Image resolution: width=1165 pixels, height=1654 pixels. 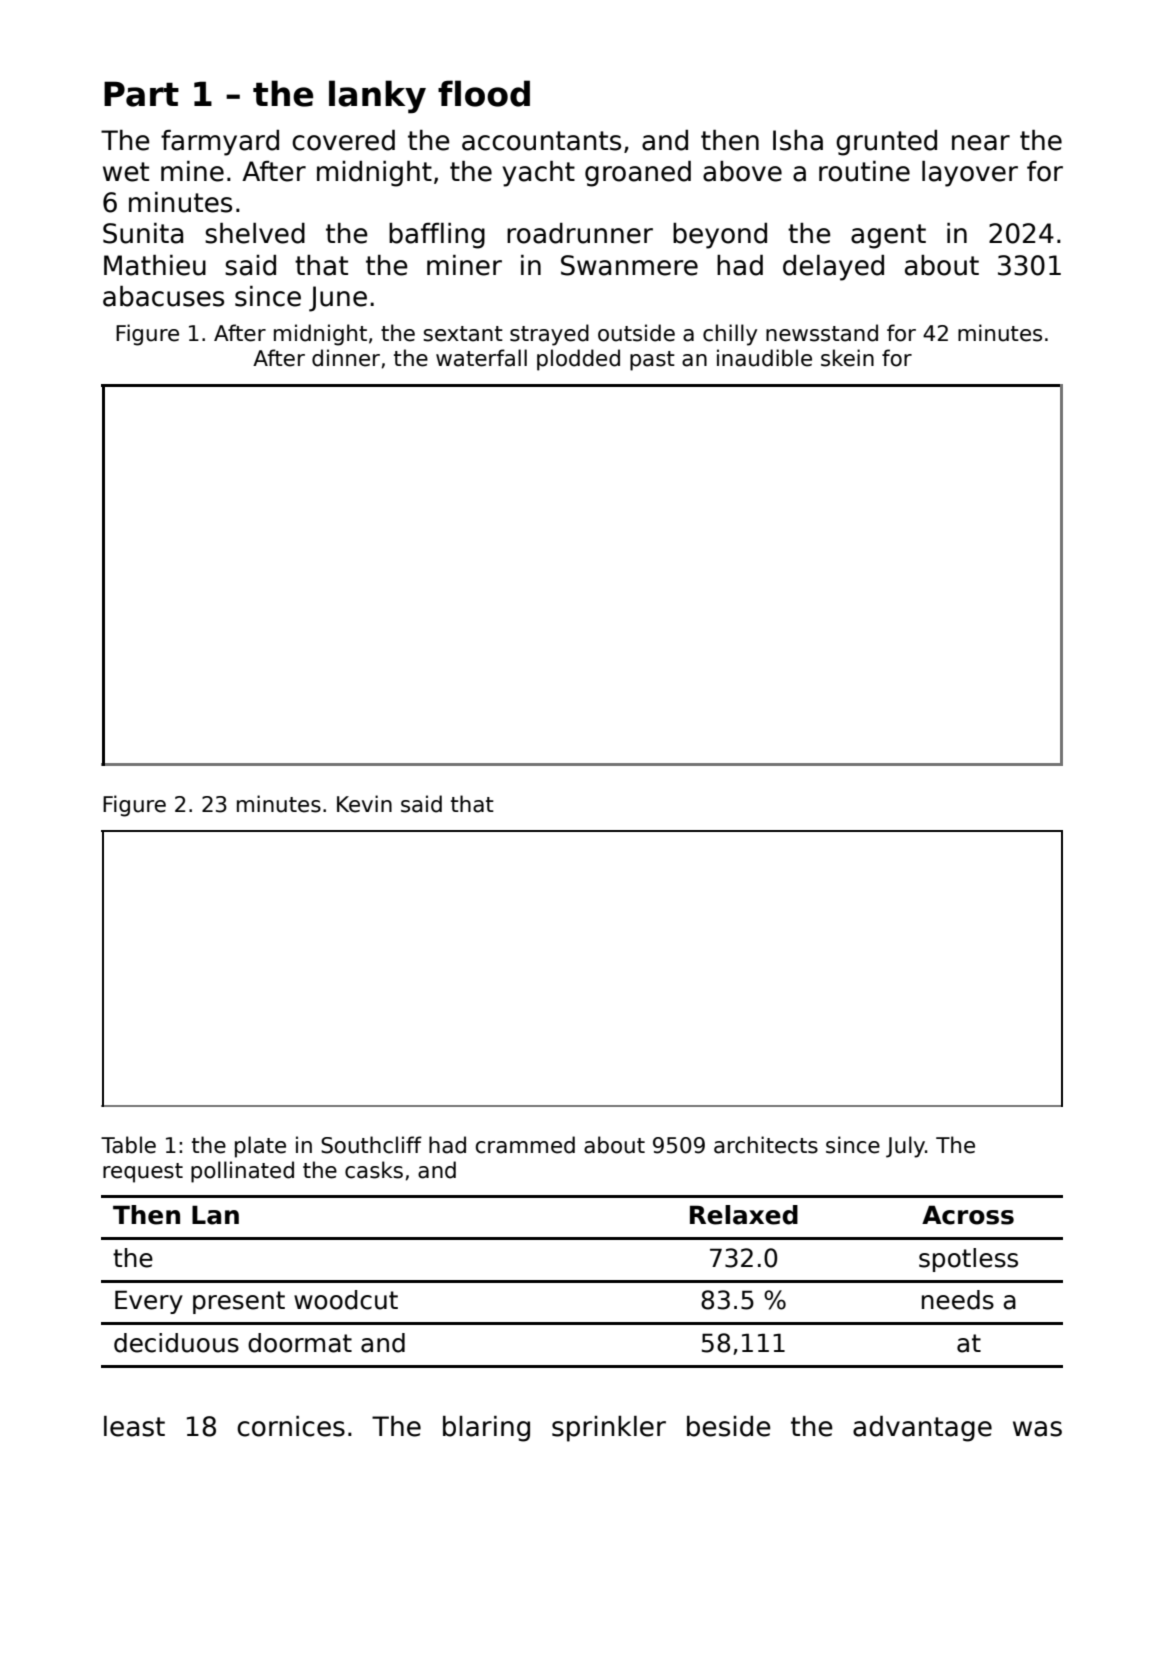 I want to click on sprinkler, so click(x=609, y=1429).
